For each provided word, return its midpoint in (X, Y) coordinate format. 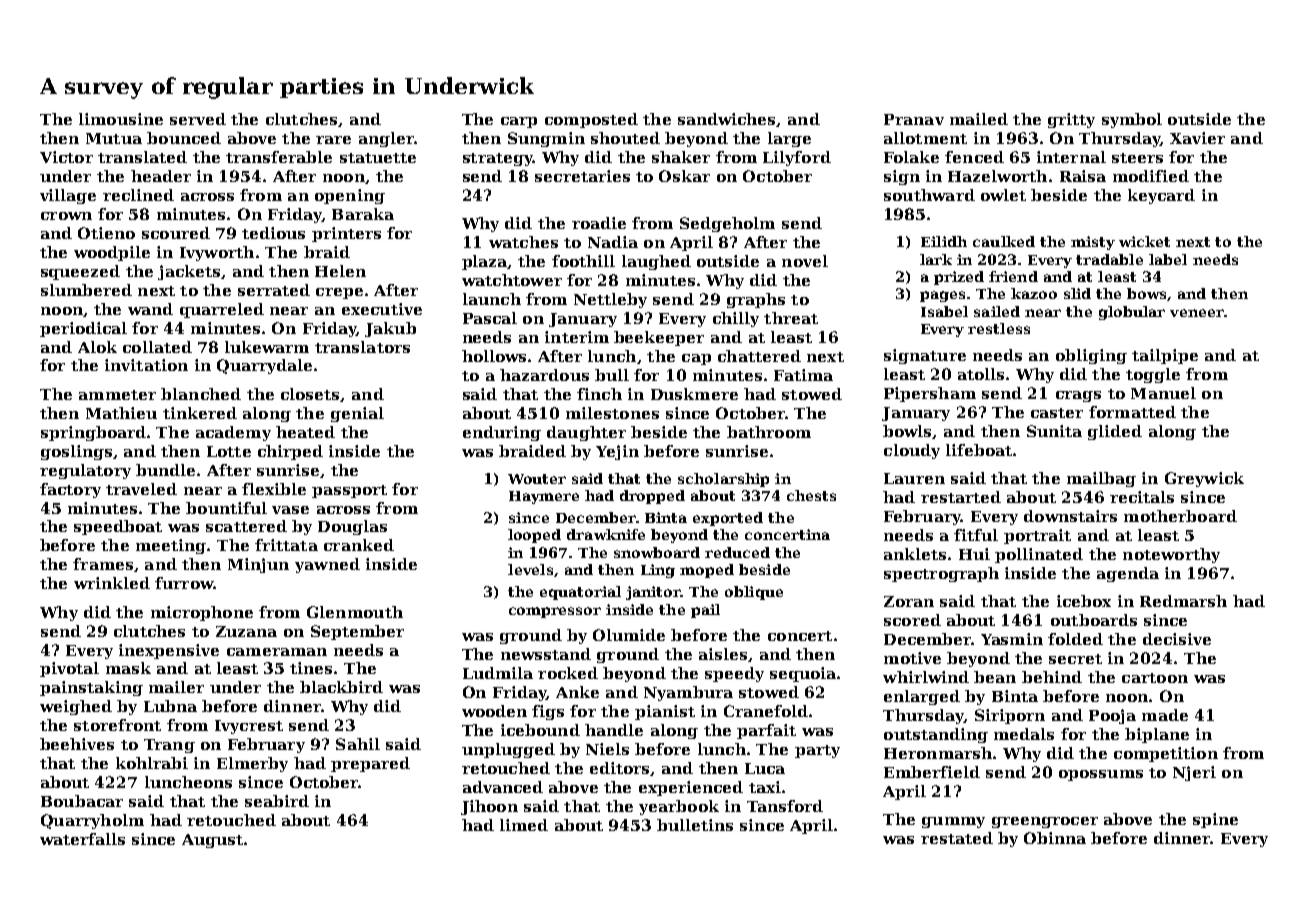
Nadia (613, 242)
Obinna (1055, 838)
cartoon (1155, 678)
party (817, 751)
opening (350, 196)
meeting (171, 546)
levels (530, 569)
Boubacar (82, 801)
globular (1132, 313)
